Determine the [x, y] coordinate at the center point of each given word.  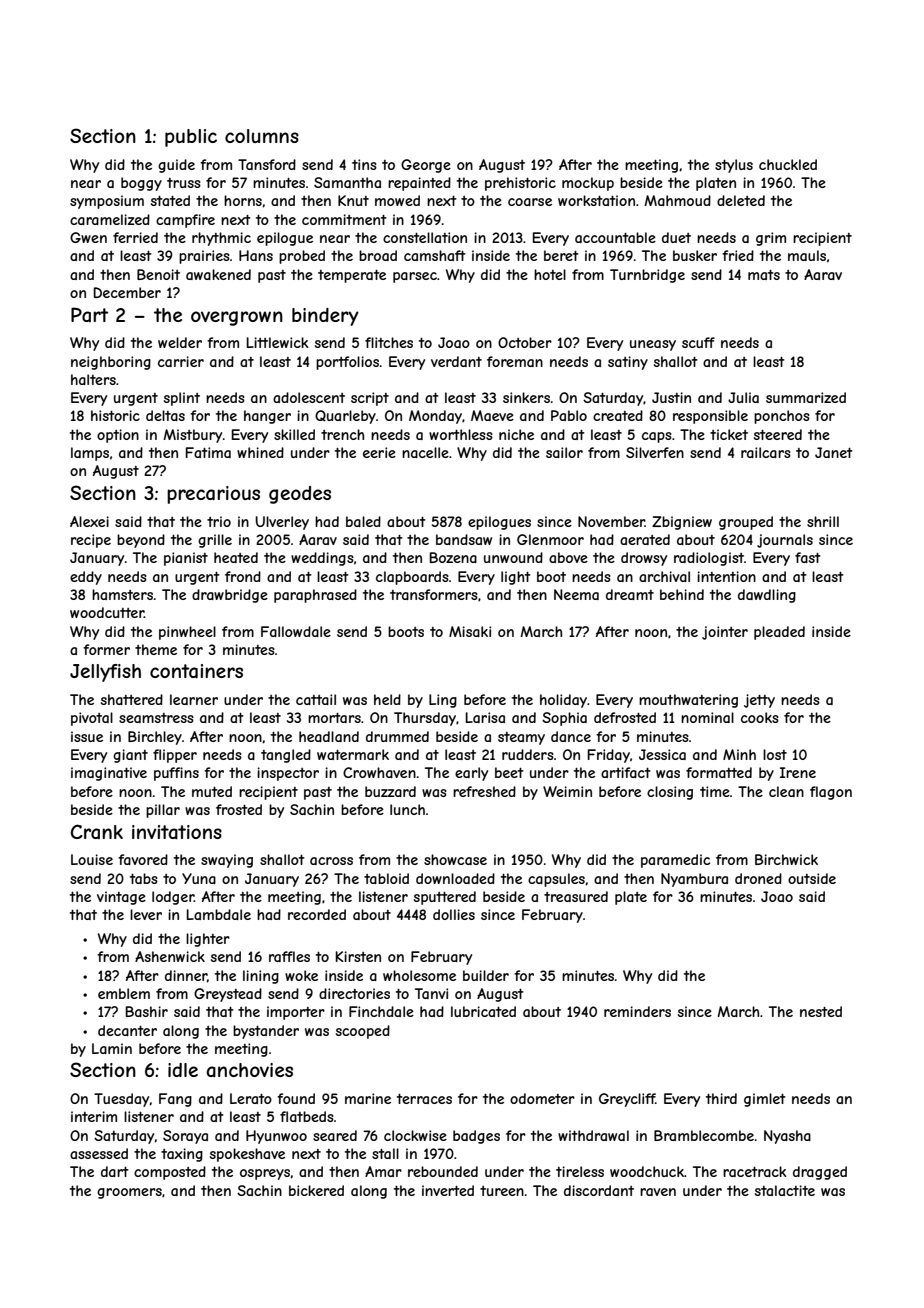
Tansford [267, 164]
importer [296, 1013]
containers [196, 671]
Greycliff [627, 1100]
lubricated [483, 1011]
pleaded [779, 633]
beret [561, 255]
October [525, 342]
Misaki [470, 631]
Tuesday [121, 1100]
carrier [181, 361]
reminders [637, 1011]
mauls [807, 255]
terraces [424, 1099]
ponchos [782, 417]
